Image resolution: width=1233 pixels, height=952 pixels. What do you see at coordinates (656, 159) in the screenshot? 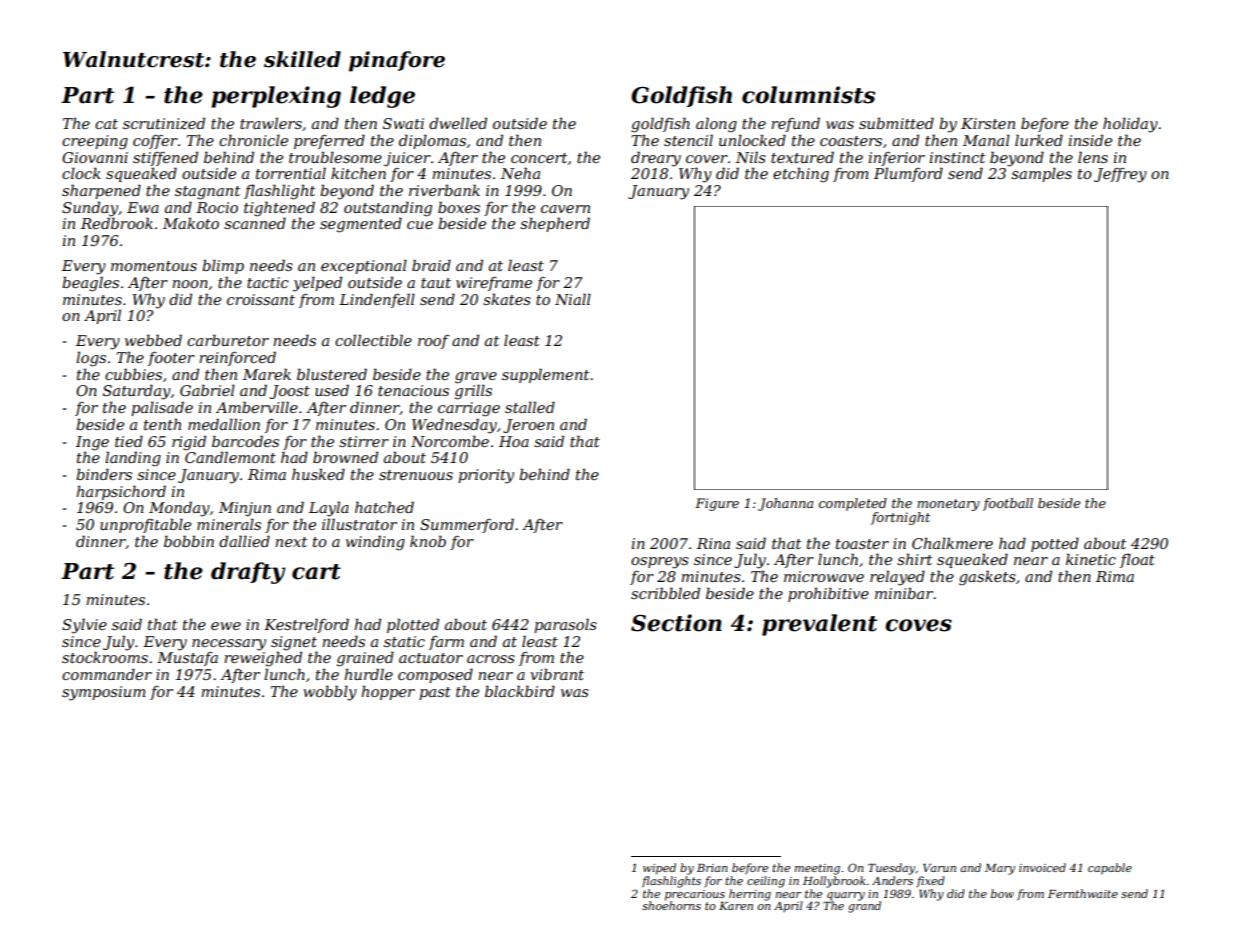
I see `dreary` at bounding box center [656, 159].
